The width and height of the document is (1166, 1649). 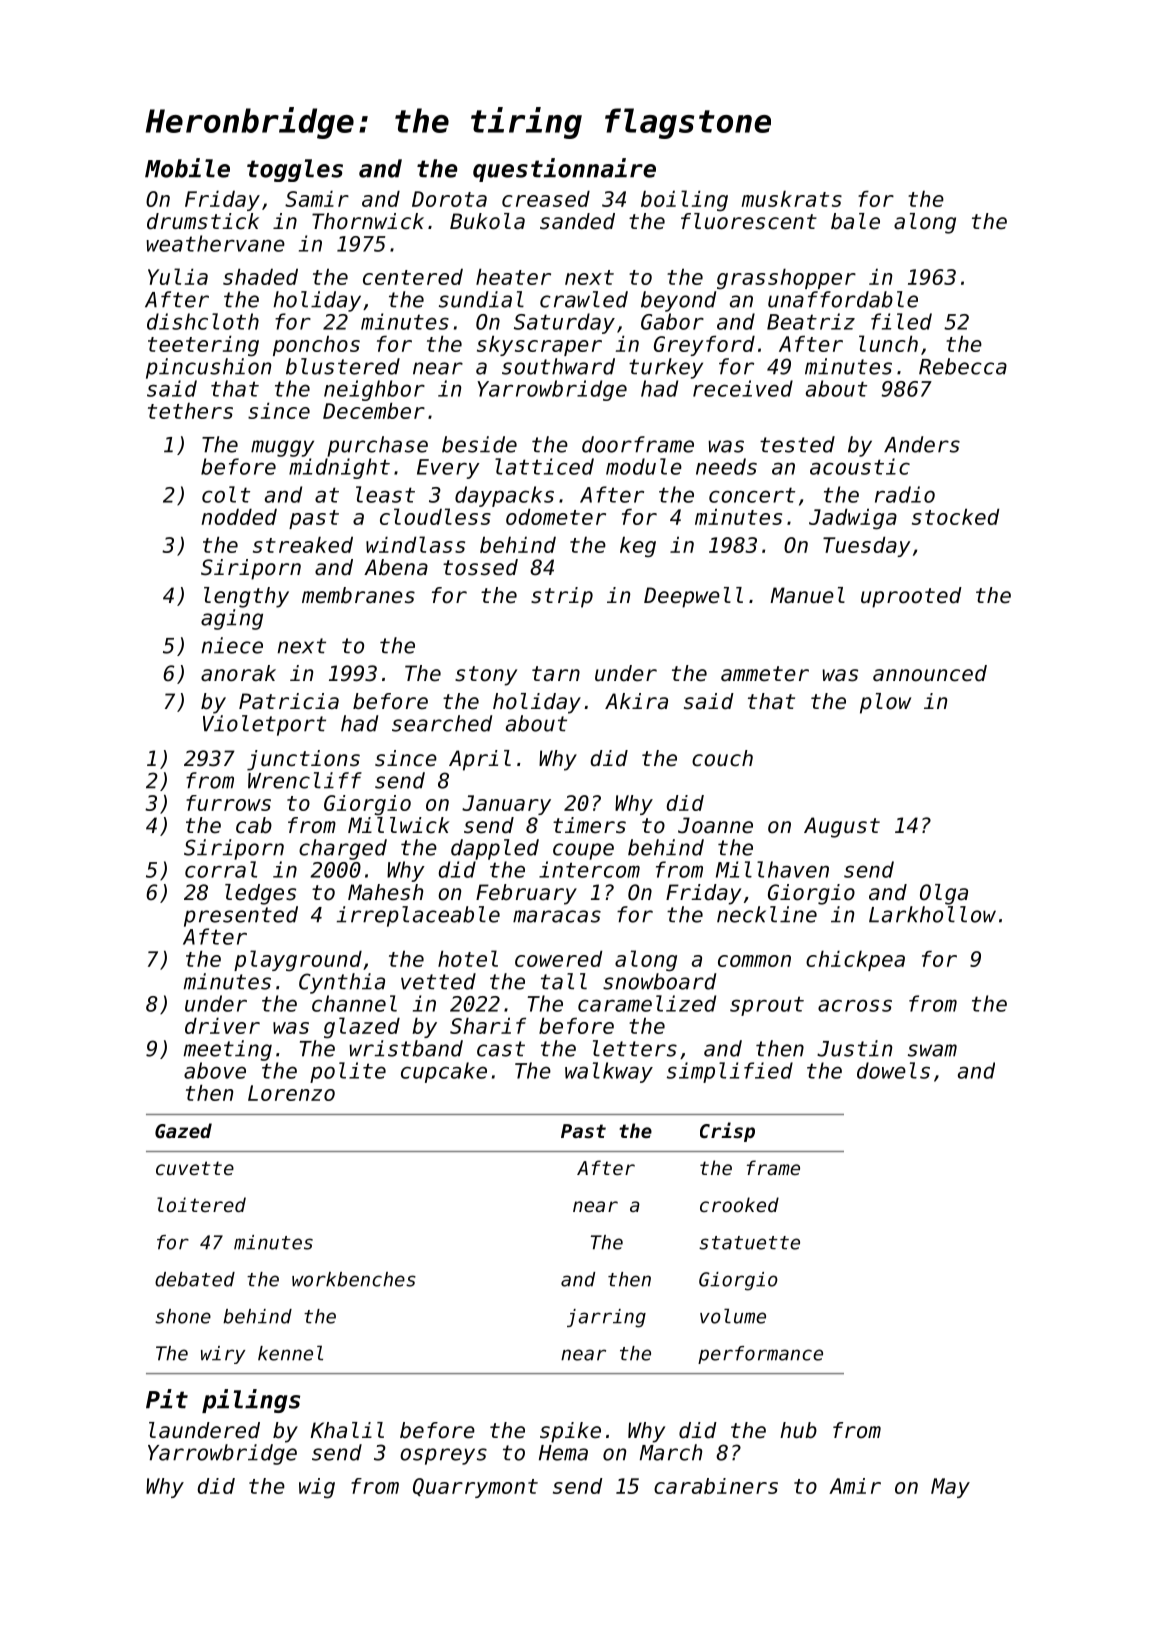 I want to click on corral, so click(x=221, y=869).
